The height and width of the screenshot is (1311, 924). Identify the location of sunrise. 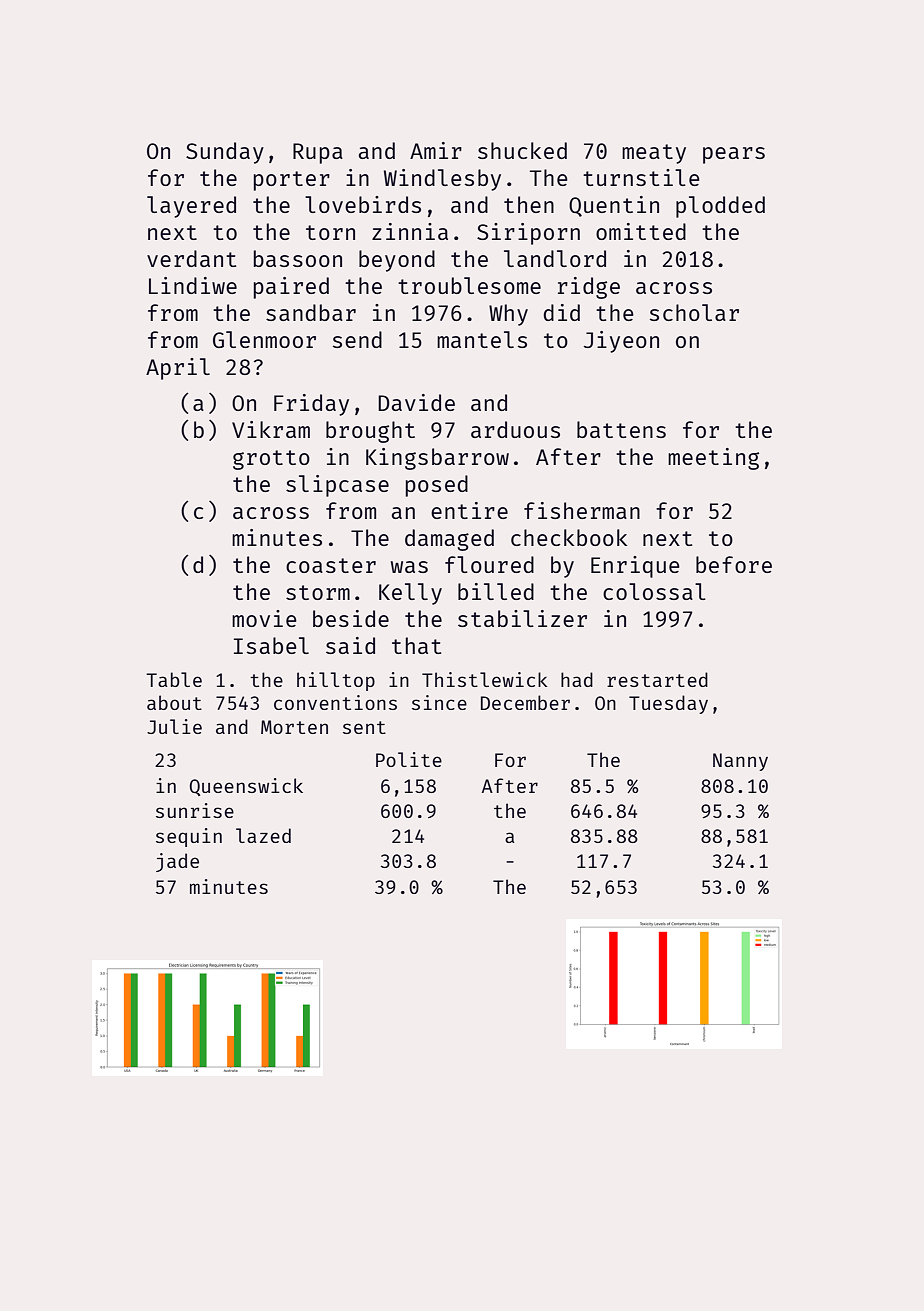
(195, 810).
